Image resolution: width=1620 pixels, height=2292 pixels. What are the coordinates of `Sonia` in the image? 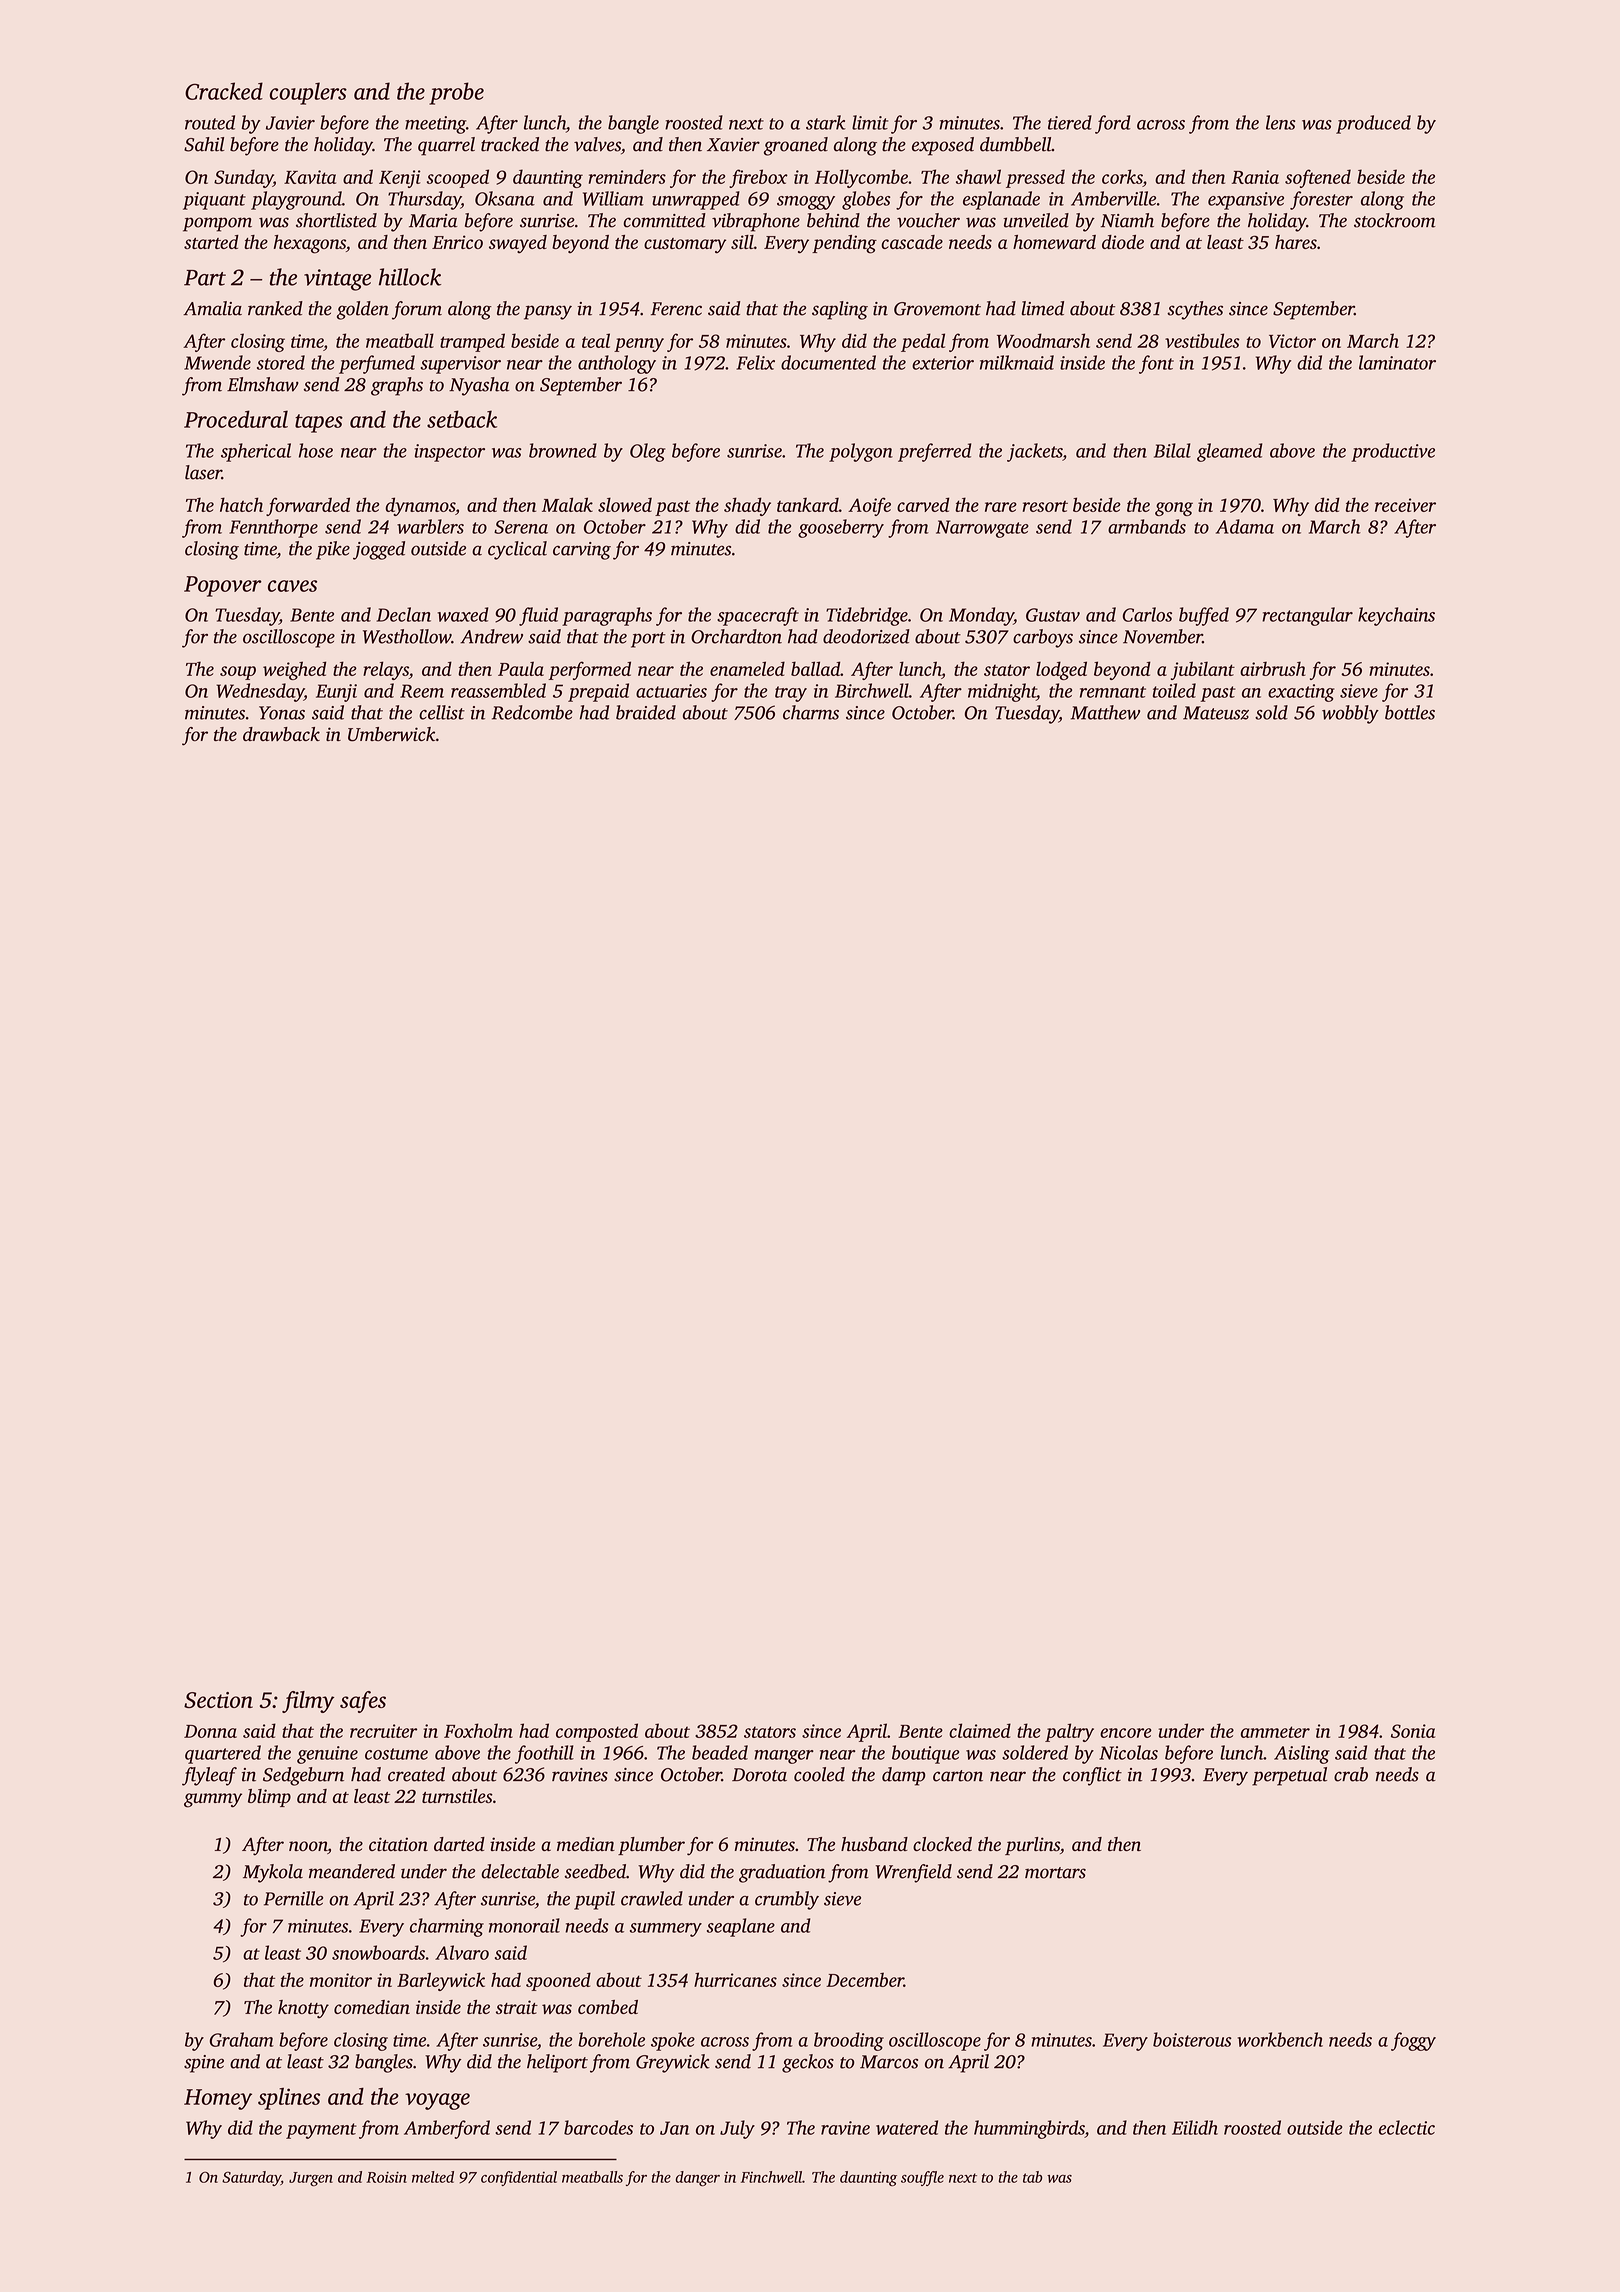 It's located at (1413, 1731).
